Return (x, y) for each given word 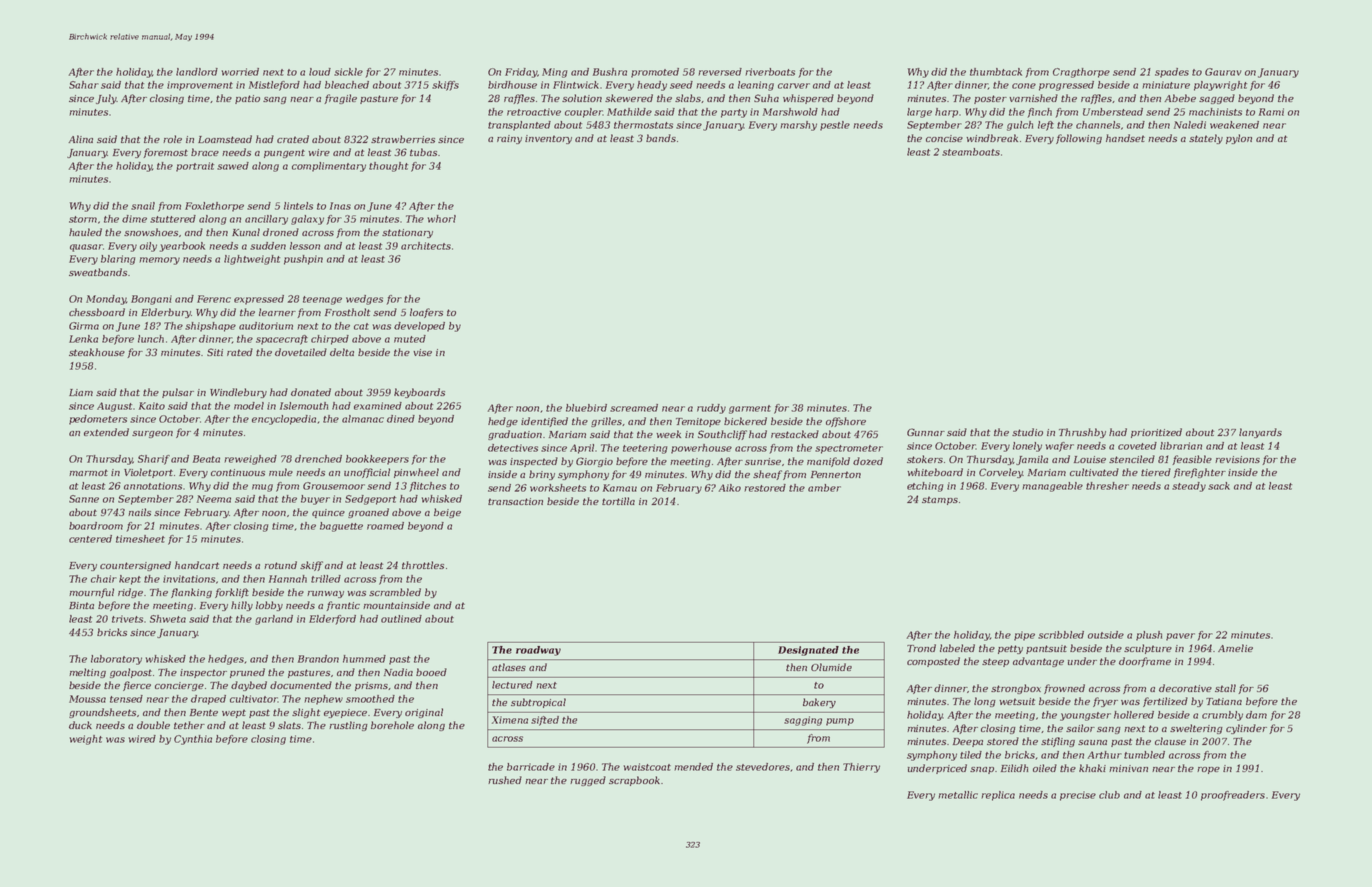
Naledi (1190, 125)
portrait (195, 167)
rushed (505, 780)
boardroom (96, 526)
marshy (798, 126)
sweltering (1196, 729)
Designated (808, 651)
